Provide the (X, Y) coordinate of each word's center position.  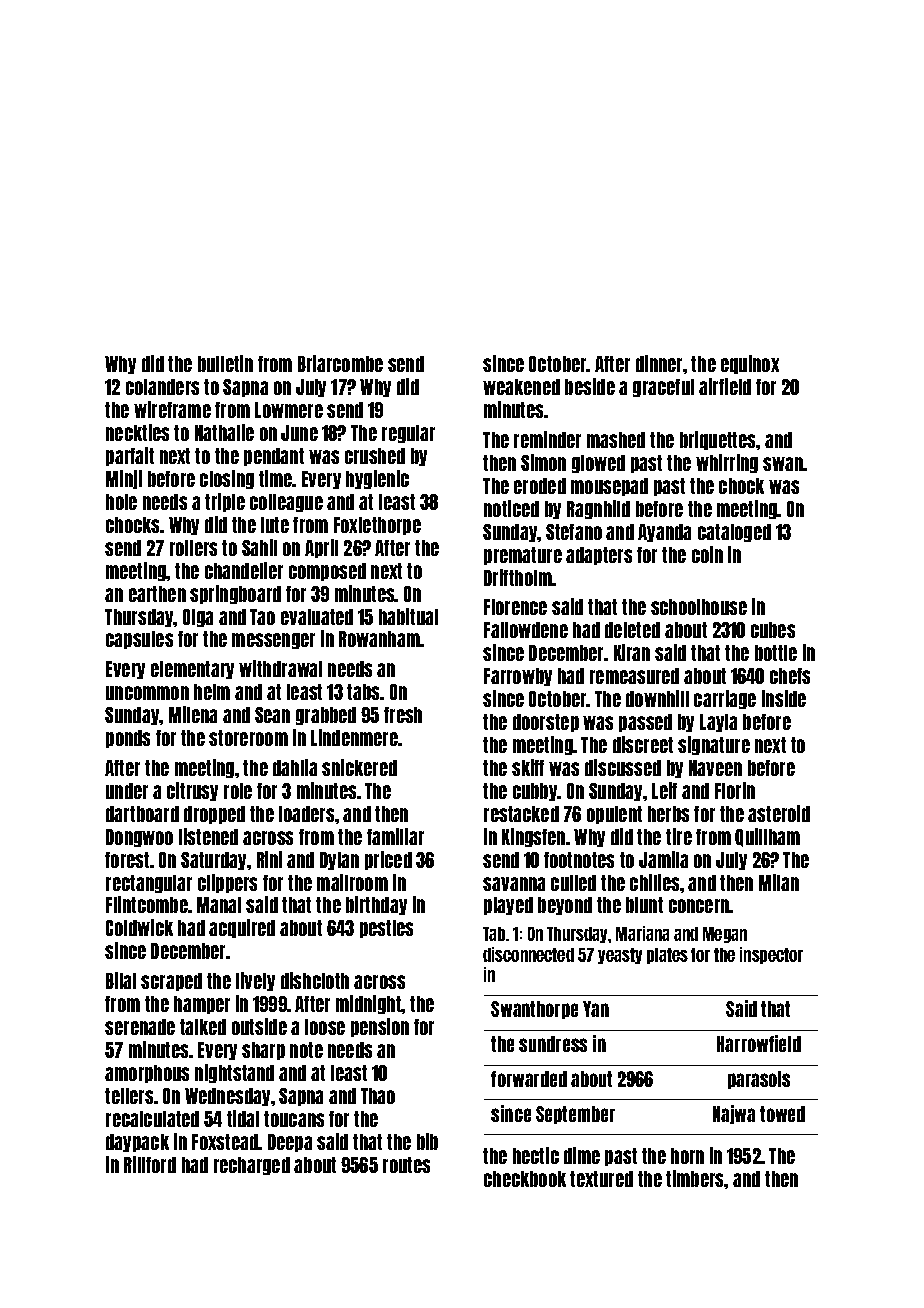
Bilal (121, 980)
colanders (162, 387)
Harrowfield (759, 1043)
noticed (511, 508)
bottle (776, 653)
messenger (273, 641)
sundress (553, 1044)
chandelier (244, 570)
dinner (659, 363)
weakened (521, 387)
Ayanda (664, 533)
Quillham (767, 837)
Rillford (150, 1164)
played (508, 906)
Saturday (213, 861)
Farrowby (518, 677)
